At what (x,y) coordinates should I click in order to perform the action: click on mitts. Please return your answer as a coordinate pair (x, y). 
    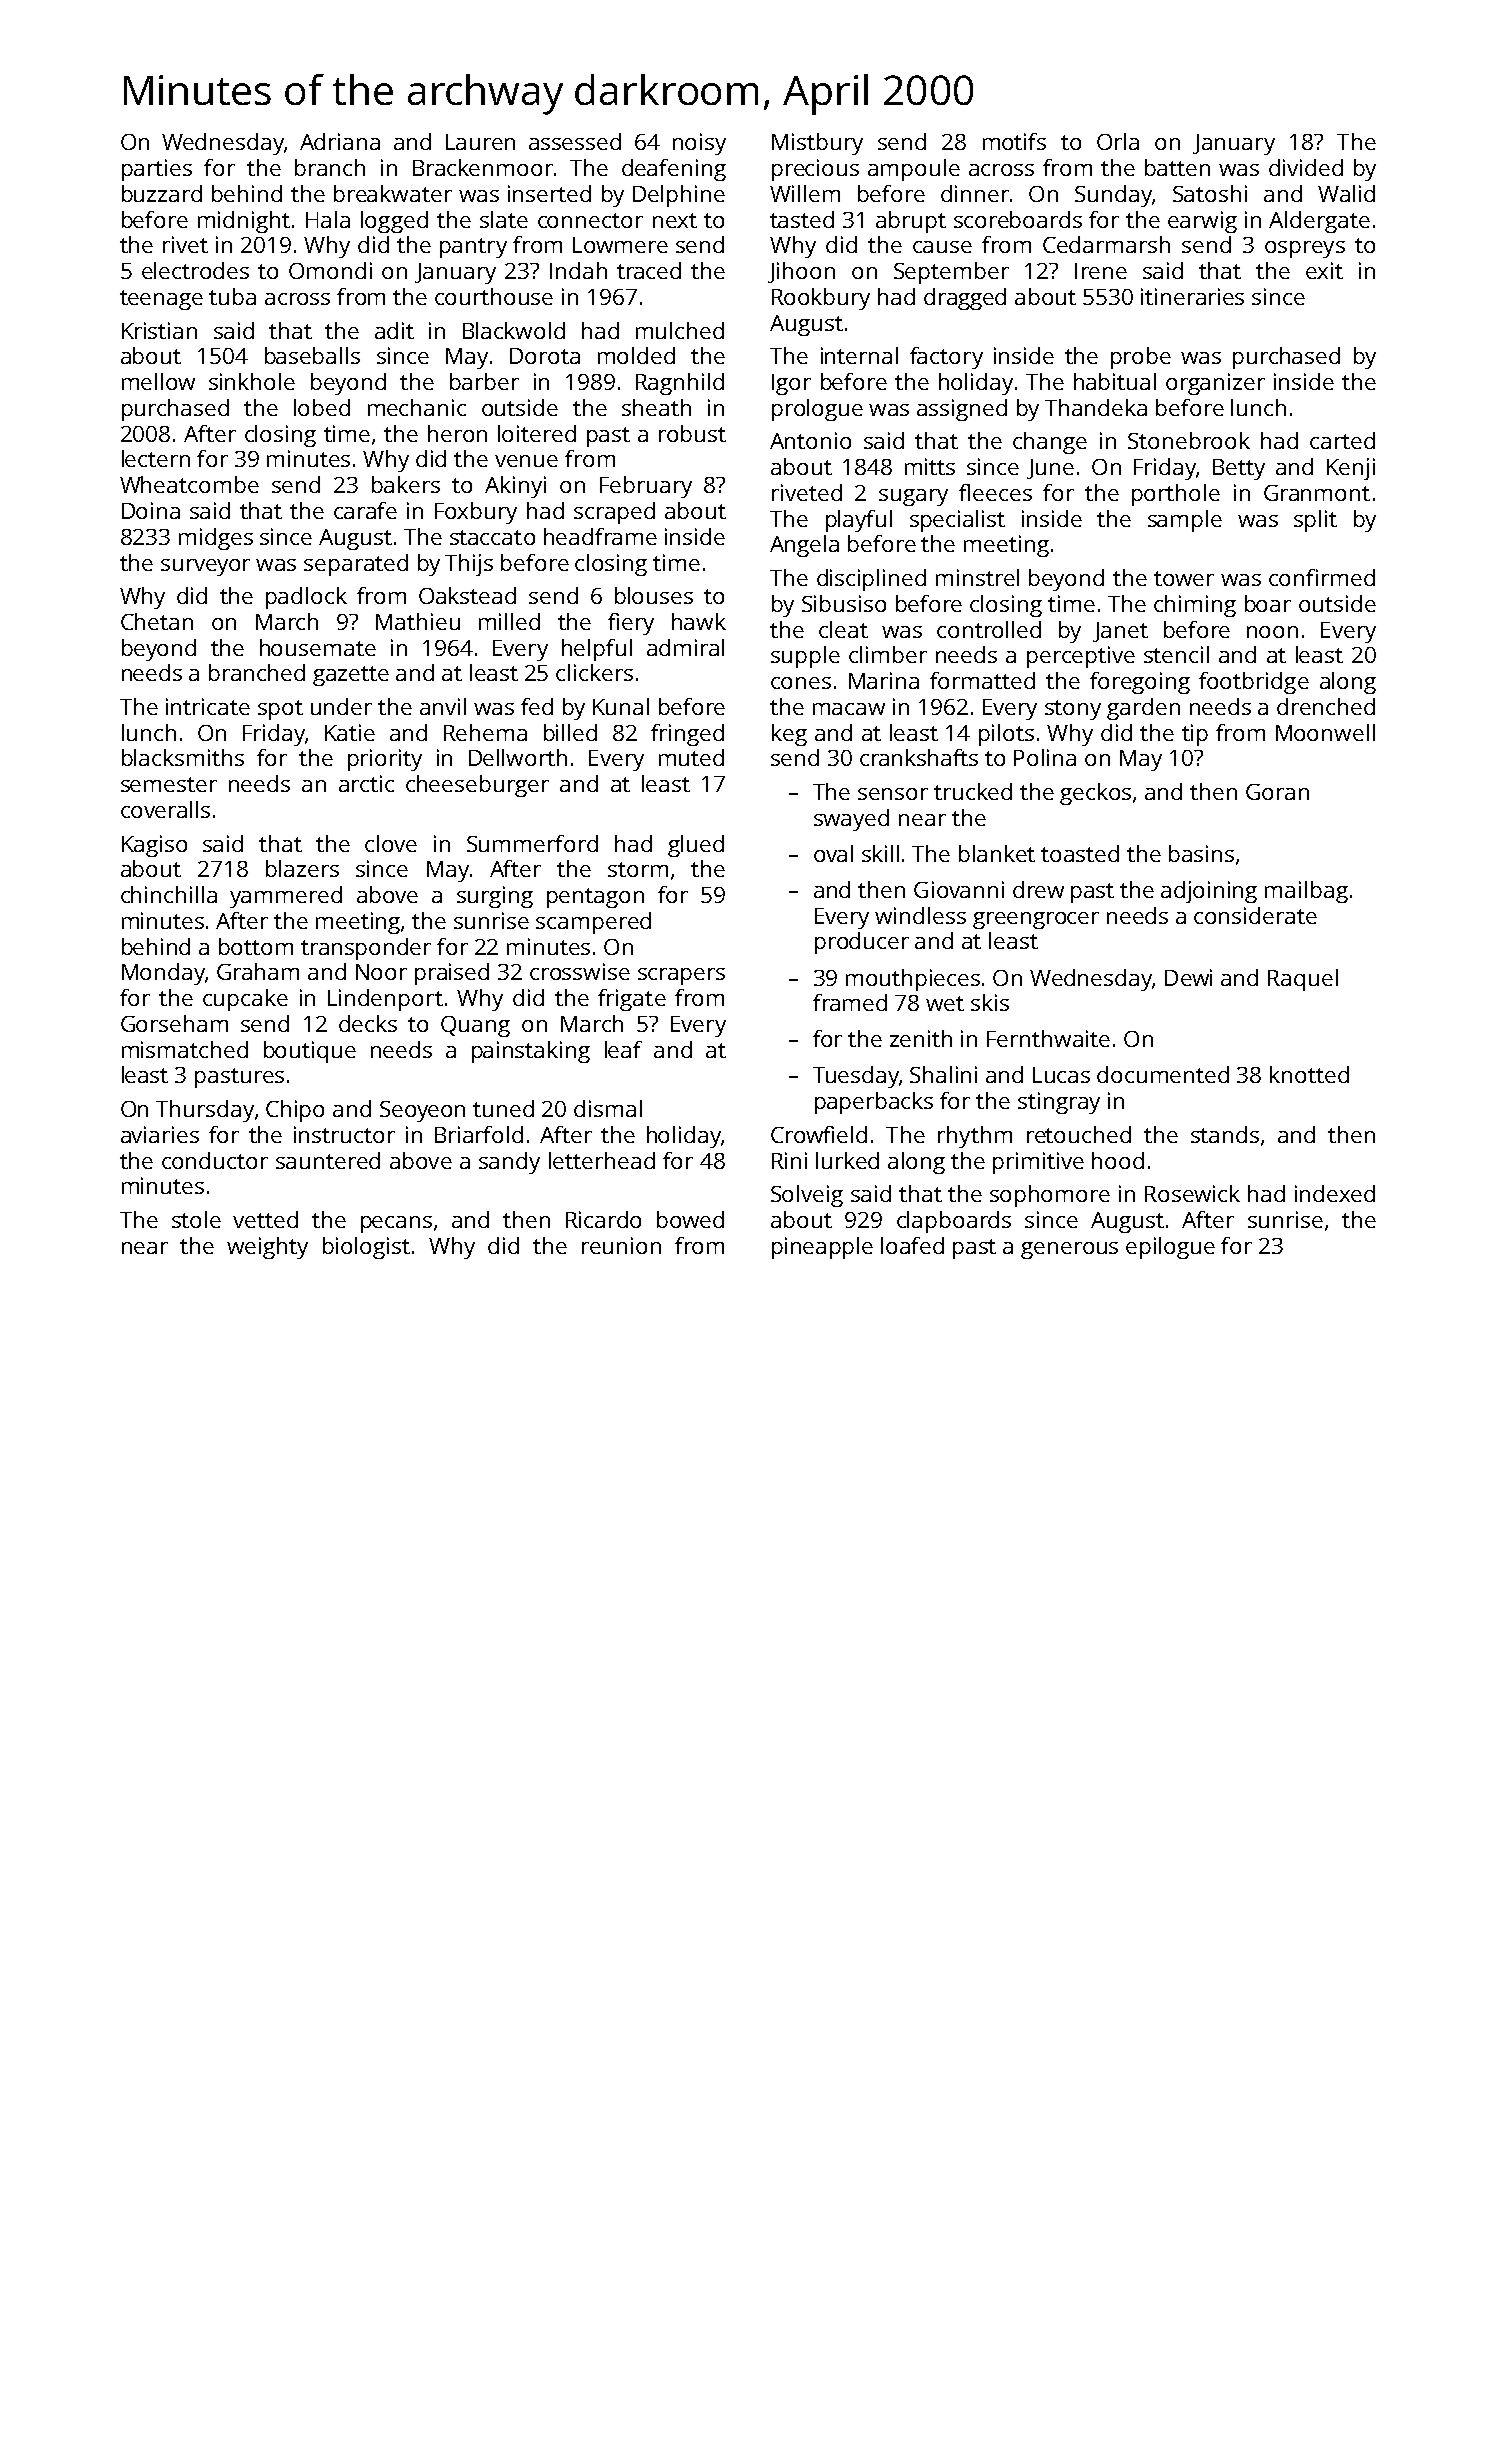
    Looking at the image, I should click on (930, 466).
